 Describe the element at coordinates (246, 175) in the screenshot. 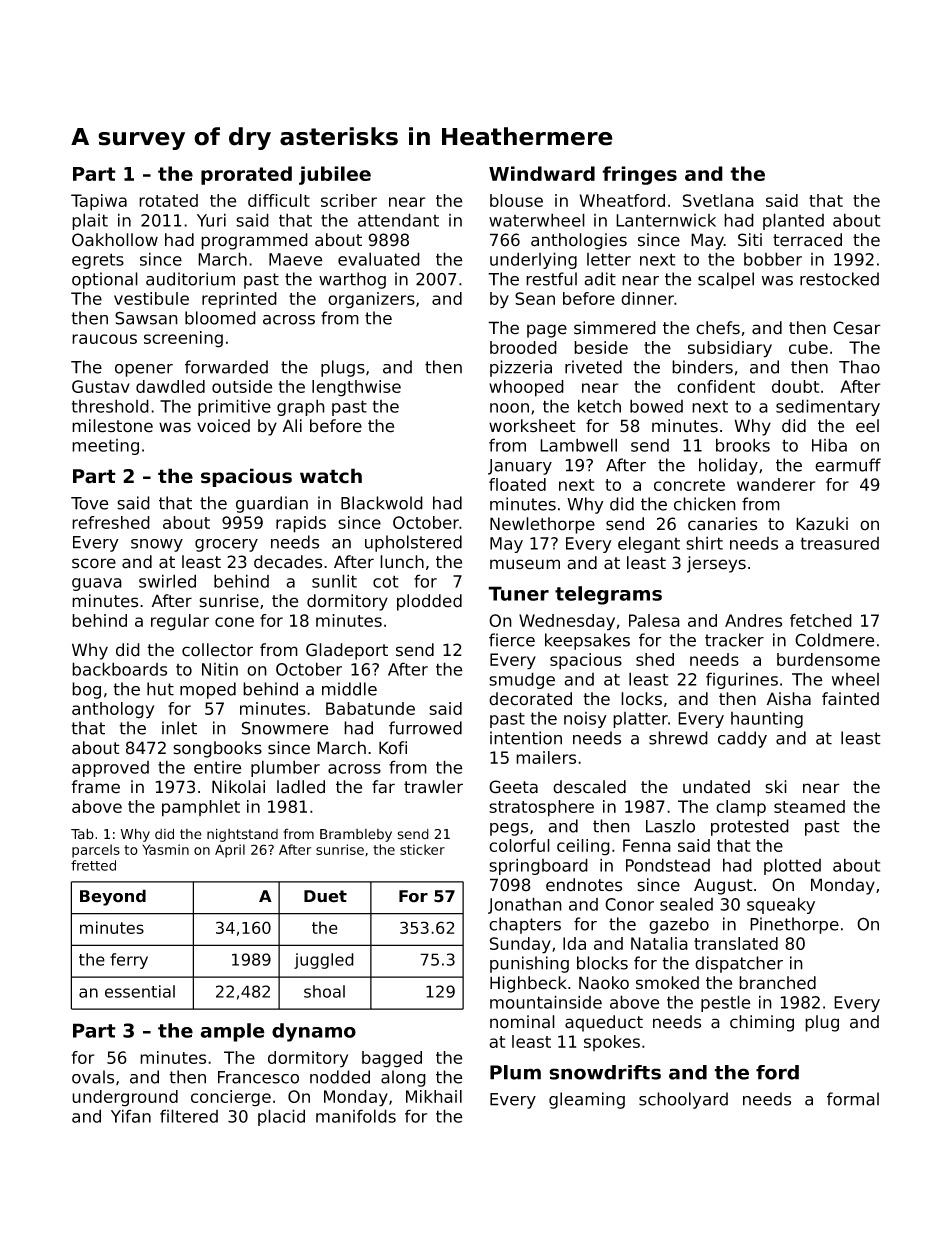

I see `prorated` at that location.
